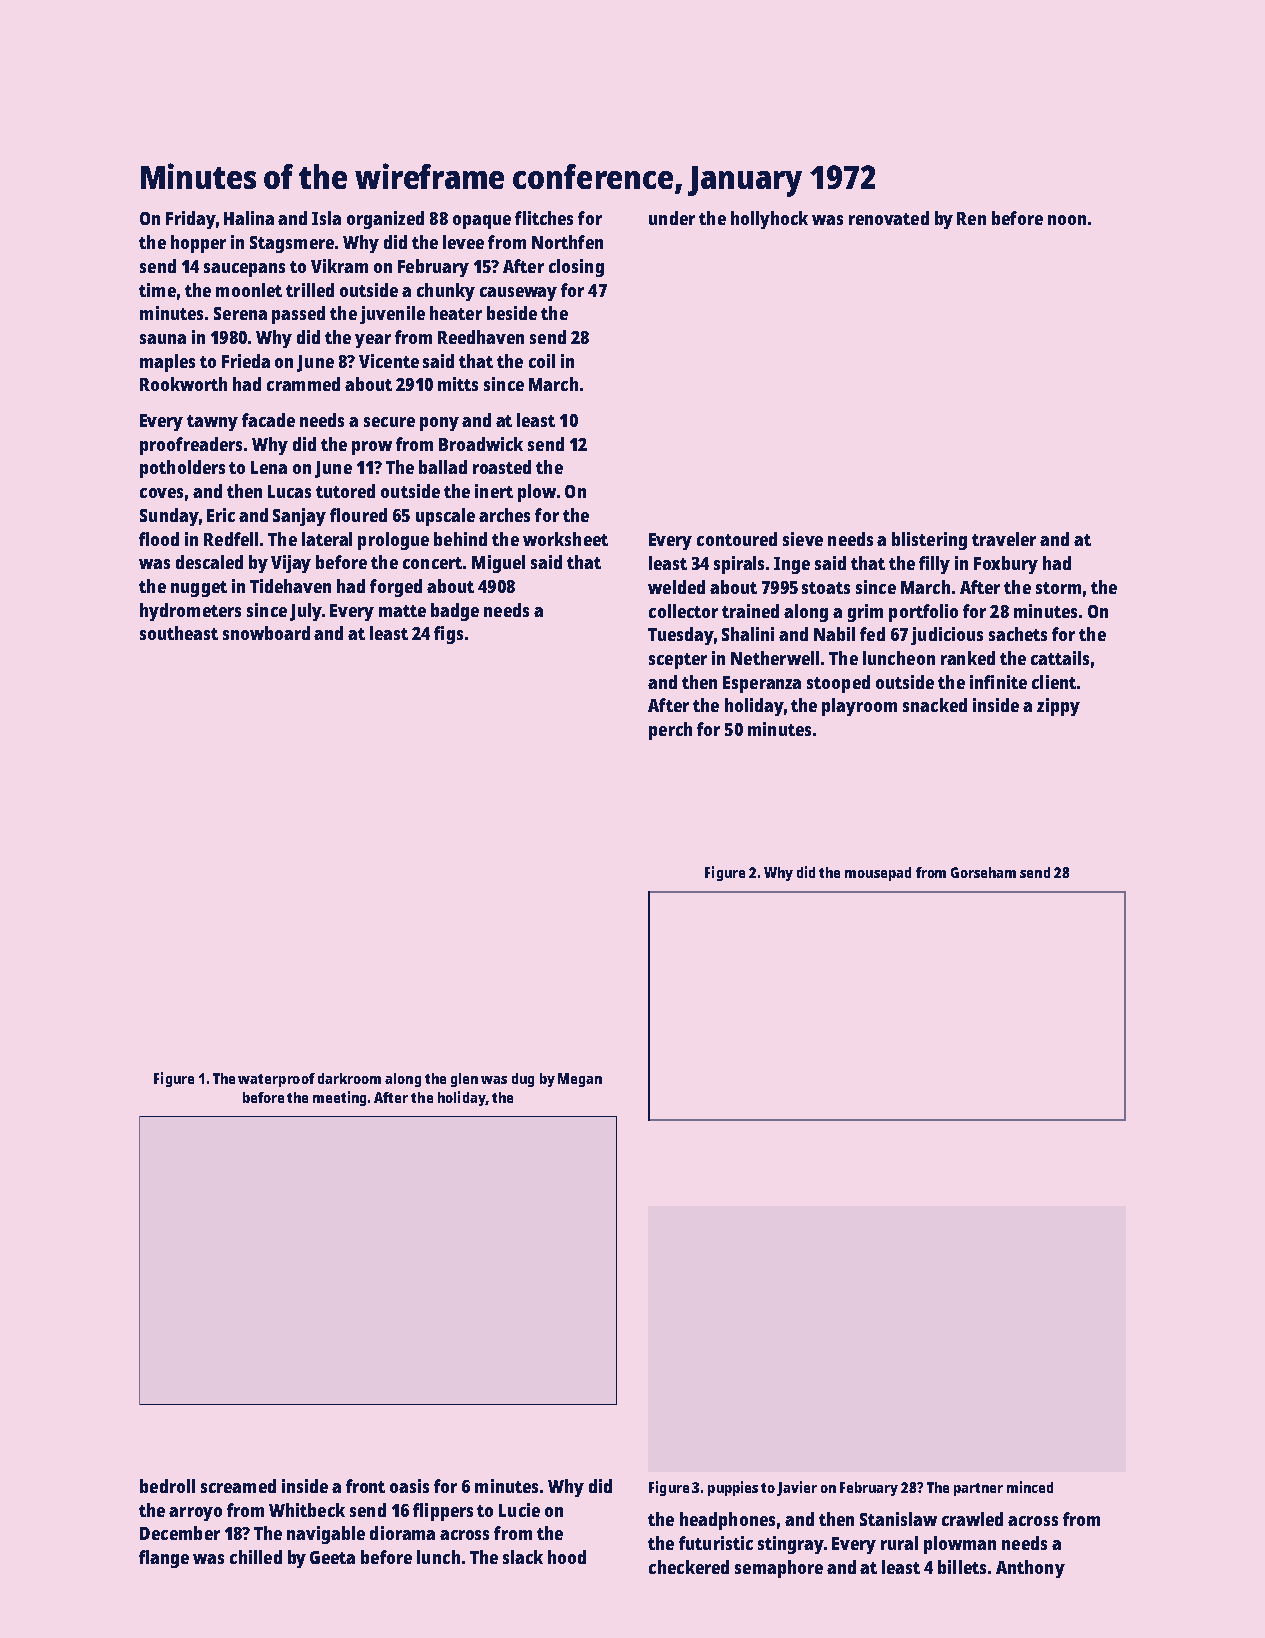 The width and height of the page is (1265, 1638). I want to click on meeting, so click(339, 1098).
